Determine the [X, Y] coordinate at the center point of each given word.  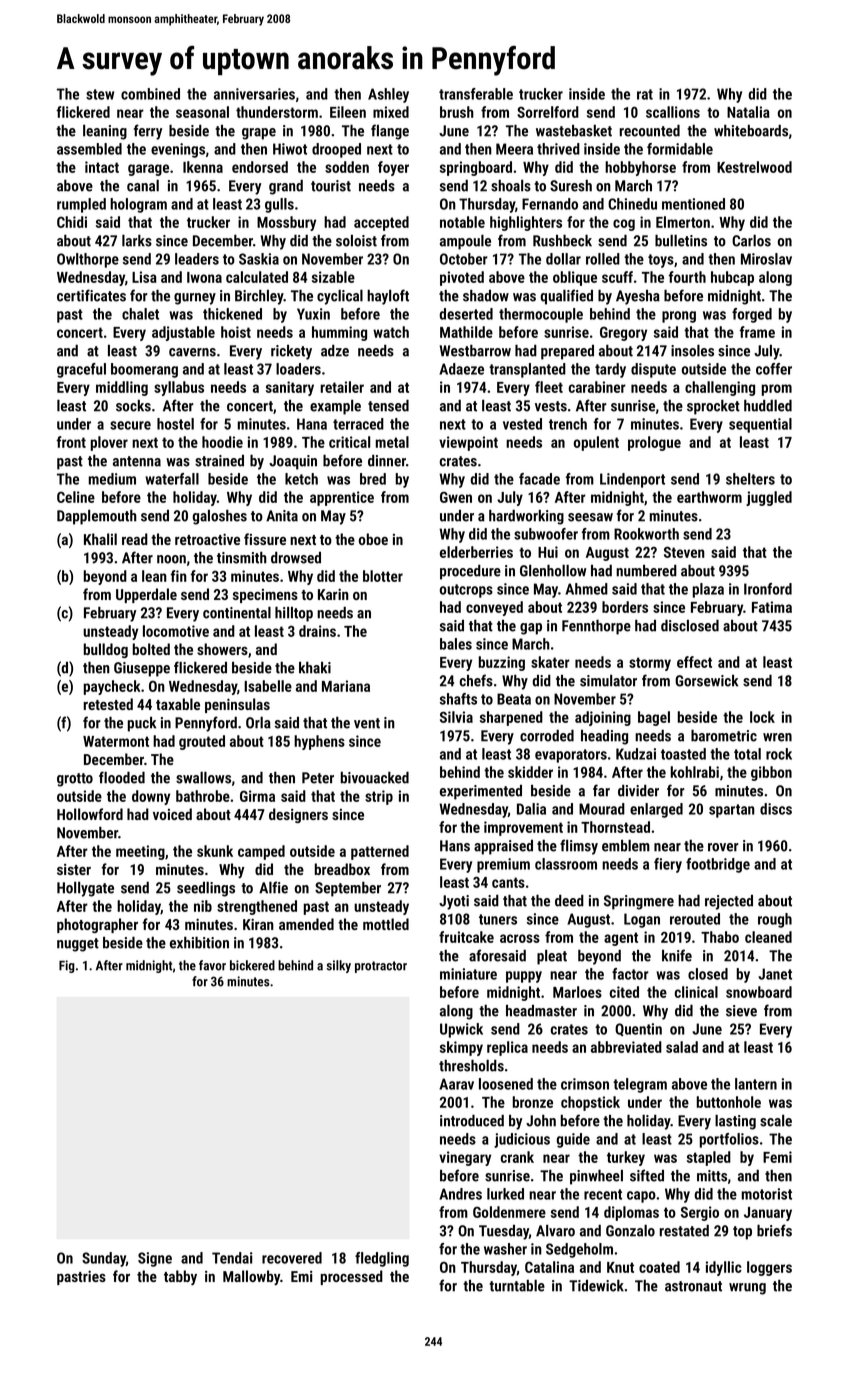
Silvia [456, 717]
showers [222, 649]
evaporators [571, 756]
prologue [654, 443]
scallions [673, 112]
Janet [775, 974]
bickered [252, 965]
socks [133, 406]
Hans [455, 846]
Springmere [639, 902]
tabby [180, 1277]
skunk [215, 851]
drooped [336, 150]
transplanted [527, 370]
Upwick [461, 1030]
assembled [89, 149]
